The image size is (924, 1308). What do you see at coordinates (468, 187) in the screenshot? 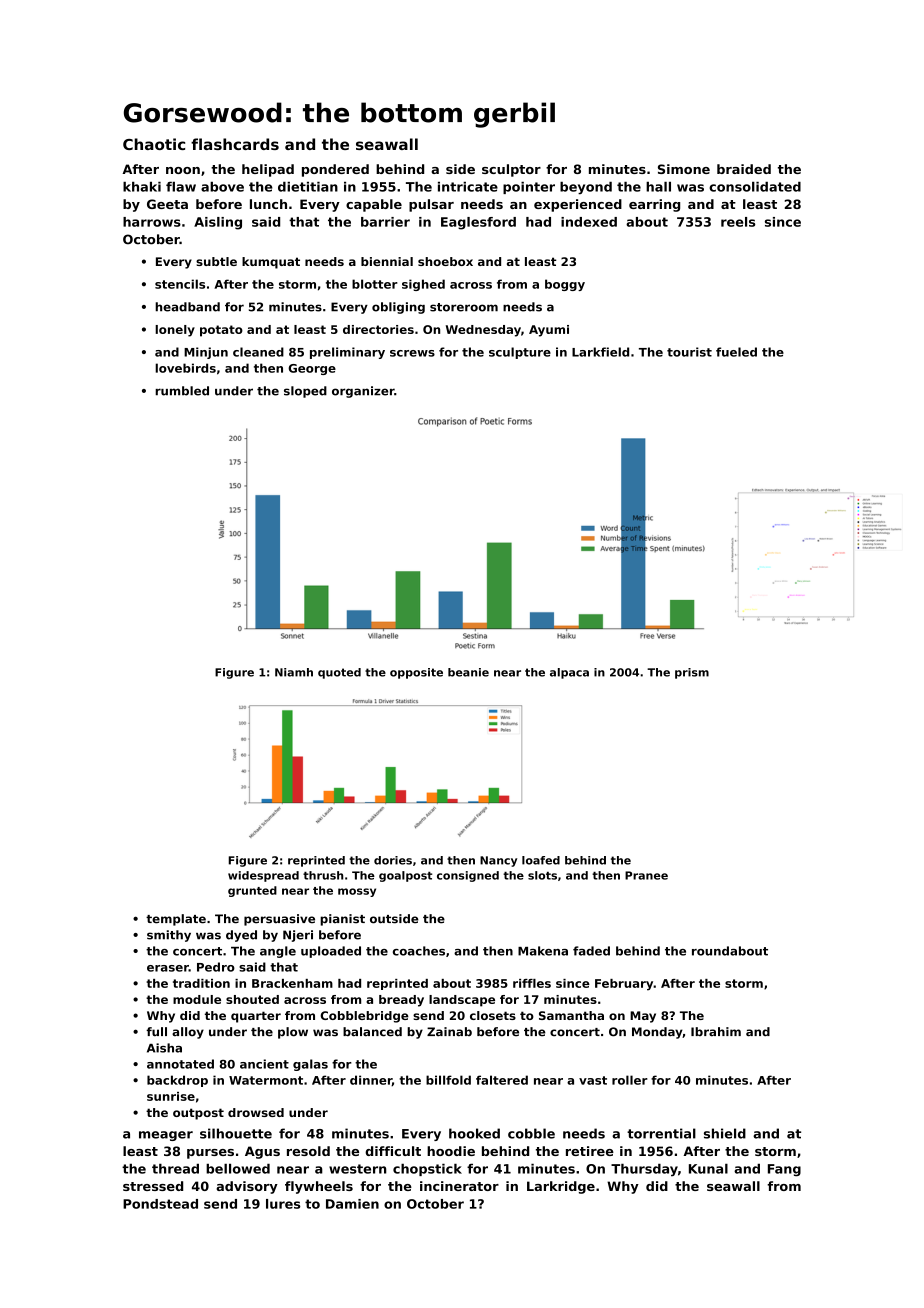
I see `intricate` at bounding box center [468, 187].
